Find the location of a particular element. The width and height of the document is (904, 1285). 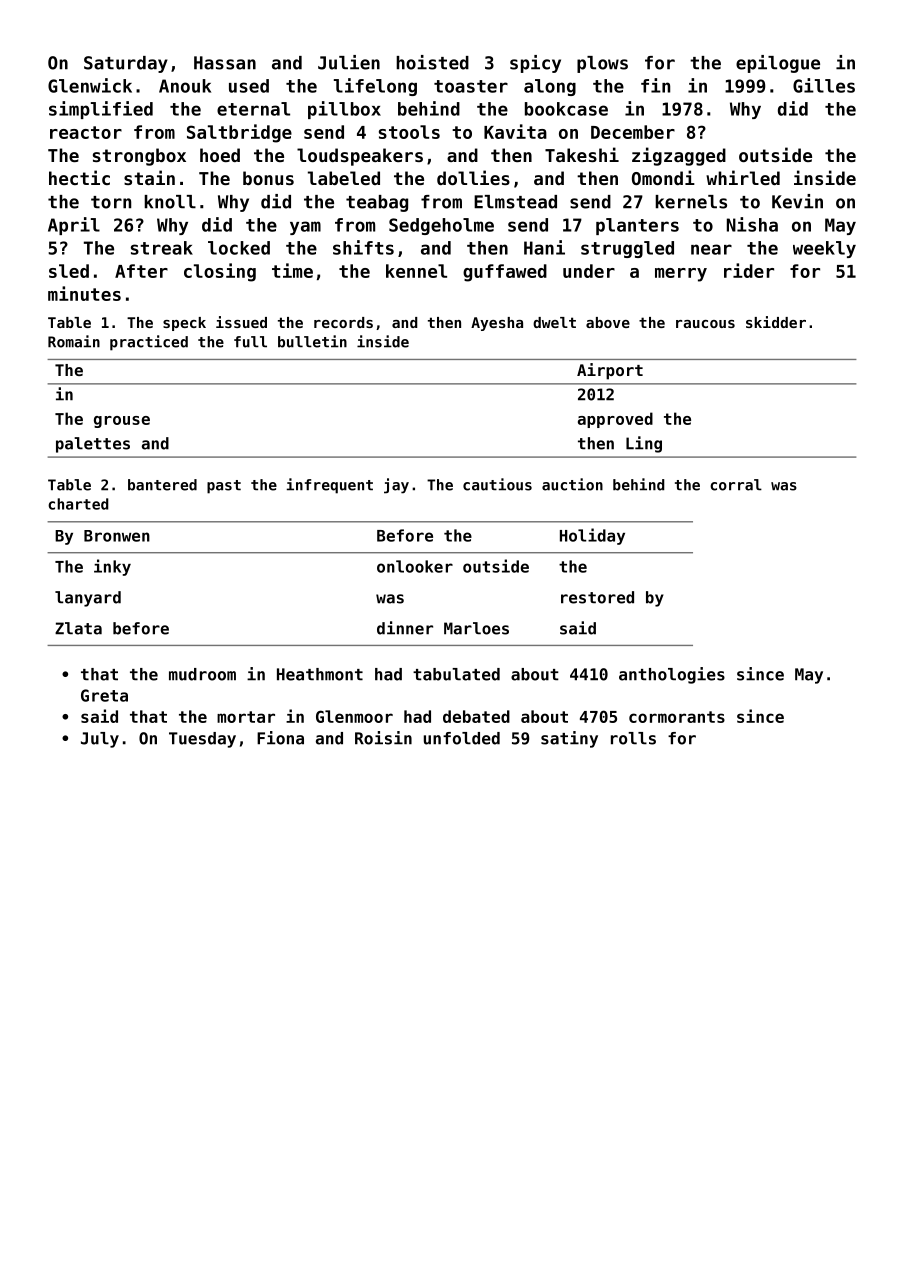

restored is located at coordinates (597, 597).
